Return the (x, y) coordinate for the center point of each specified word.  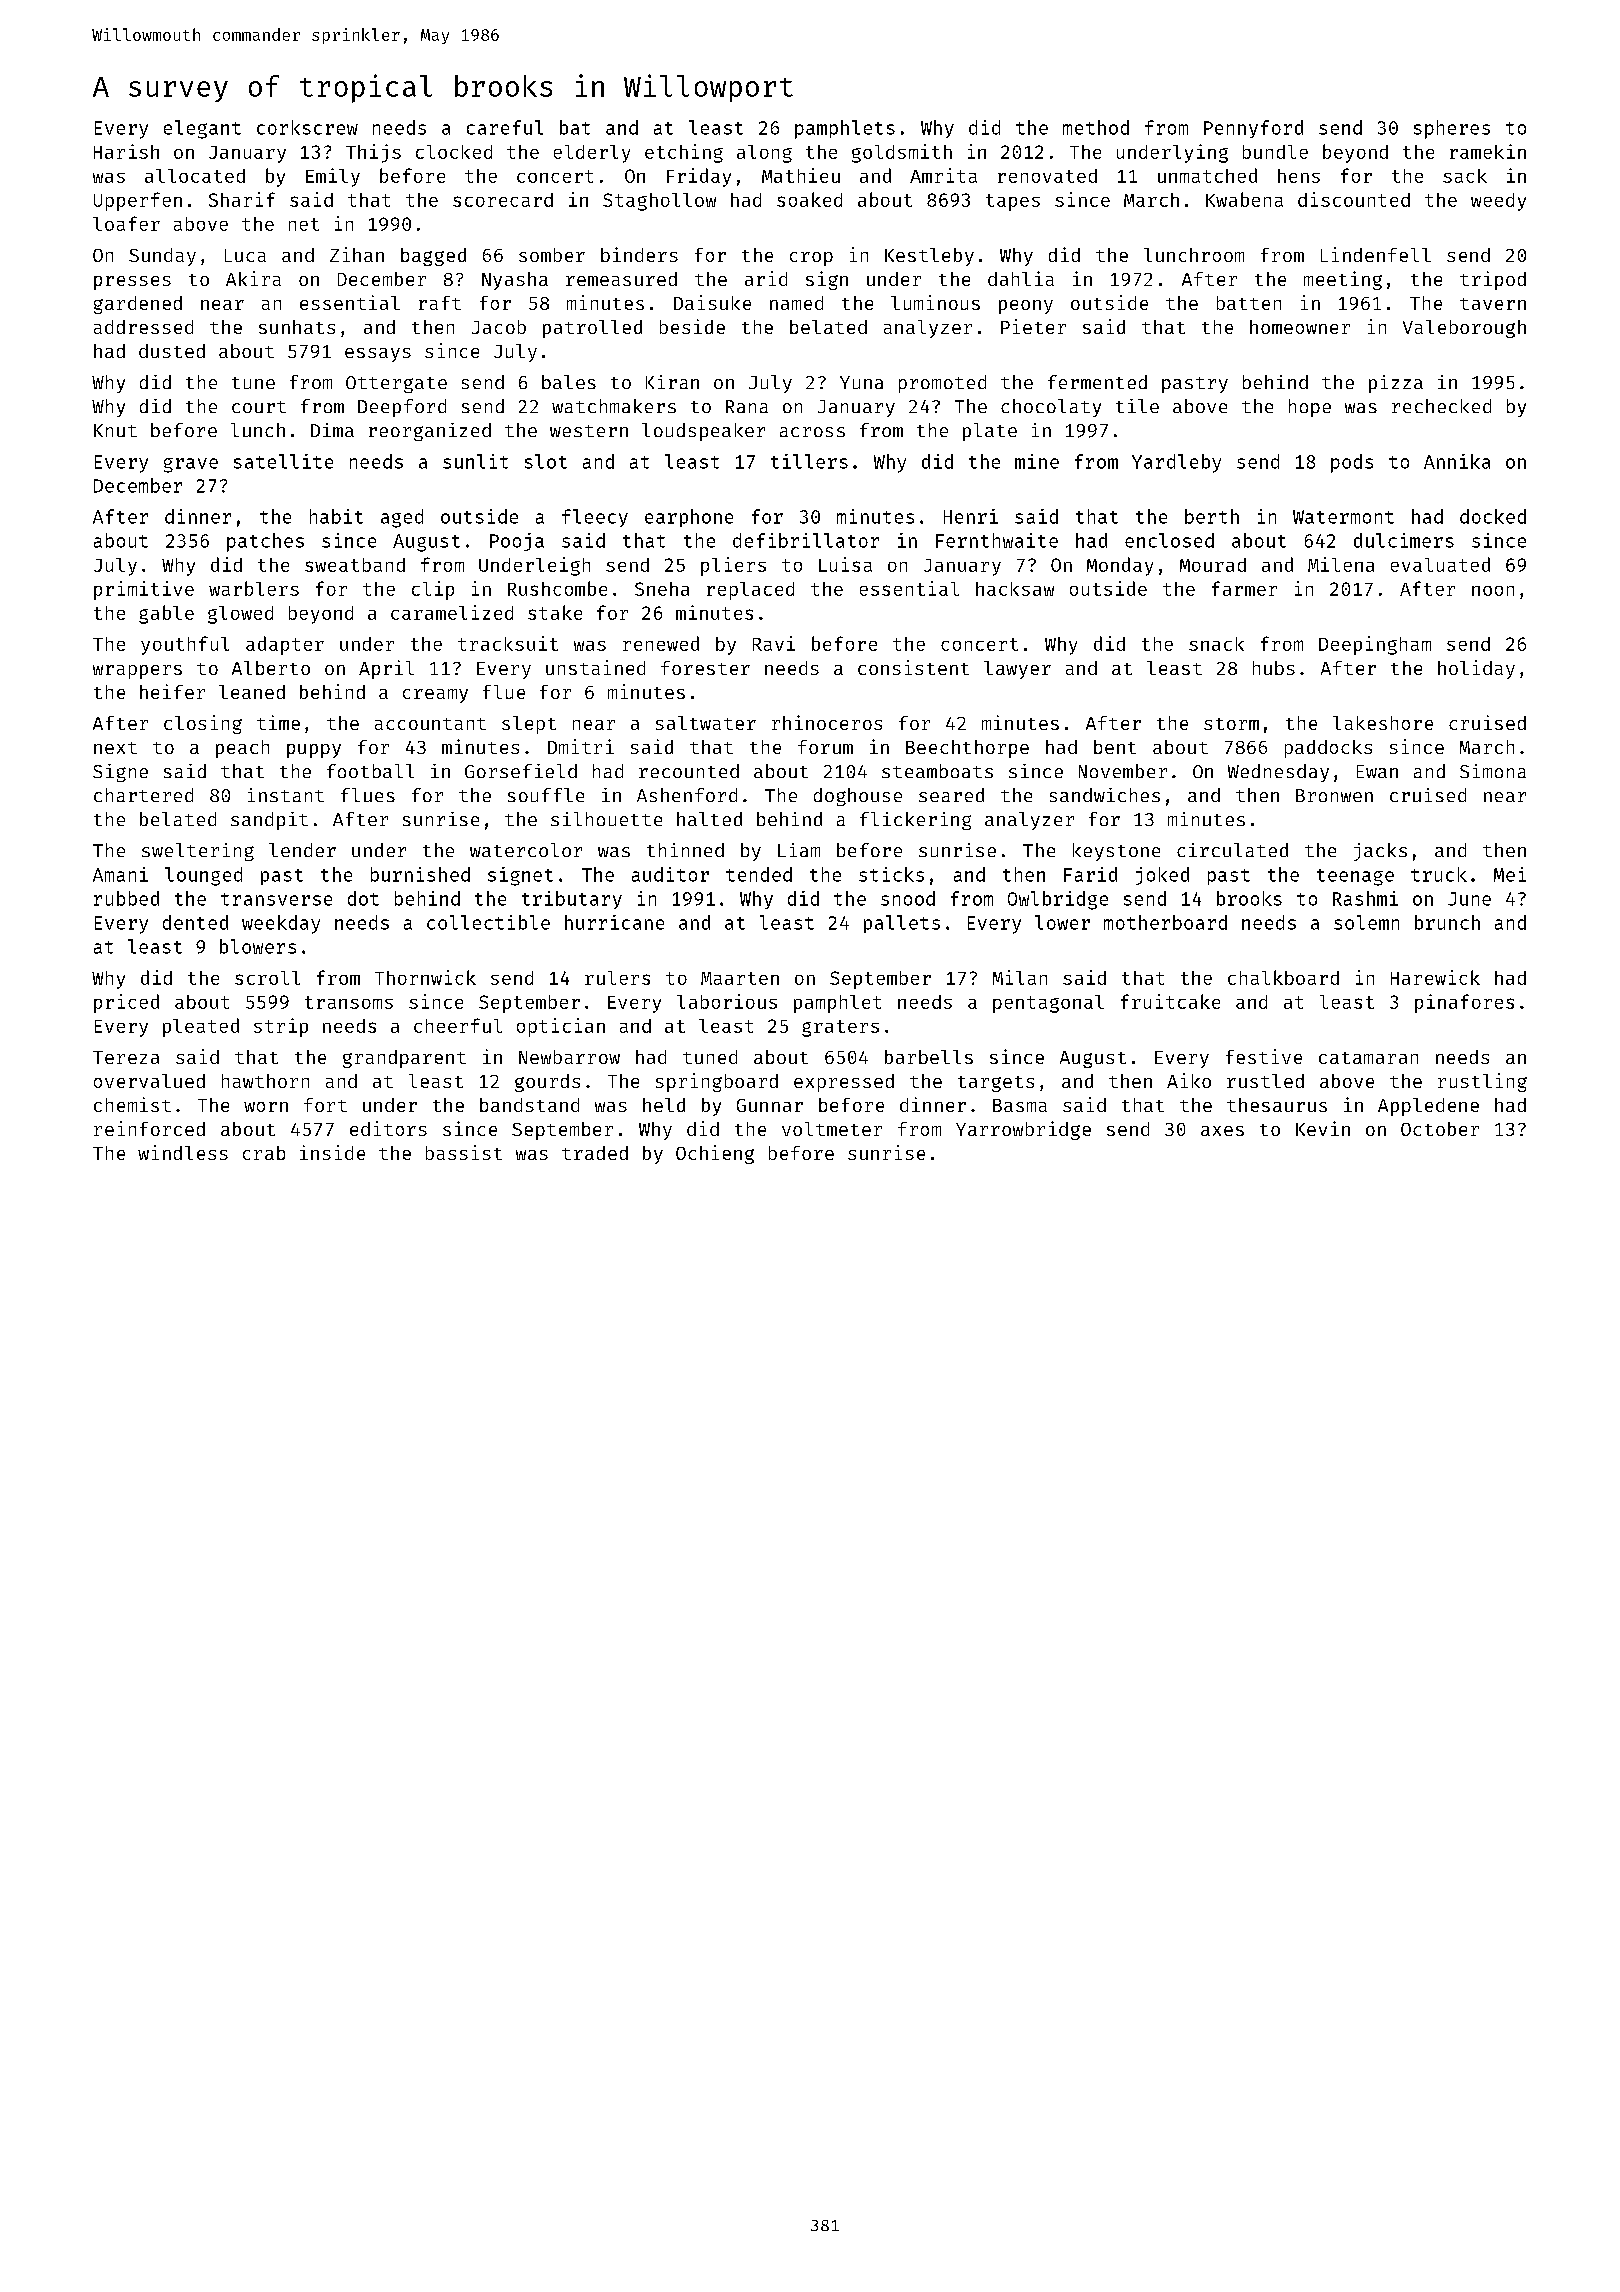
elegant (202, 129)
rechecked (1441, 406)
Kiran (672, 382)
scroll (267, 978)
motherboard (1165, 922)
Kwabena (1244, 199)
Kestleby (929, 257)
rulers (617, 978)
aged (402, 518)
